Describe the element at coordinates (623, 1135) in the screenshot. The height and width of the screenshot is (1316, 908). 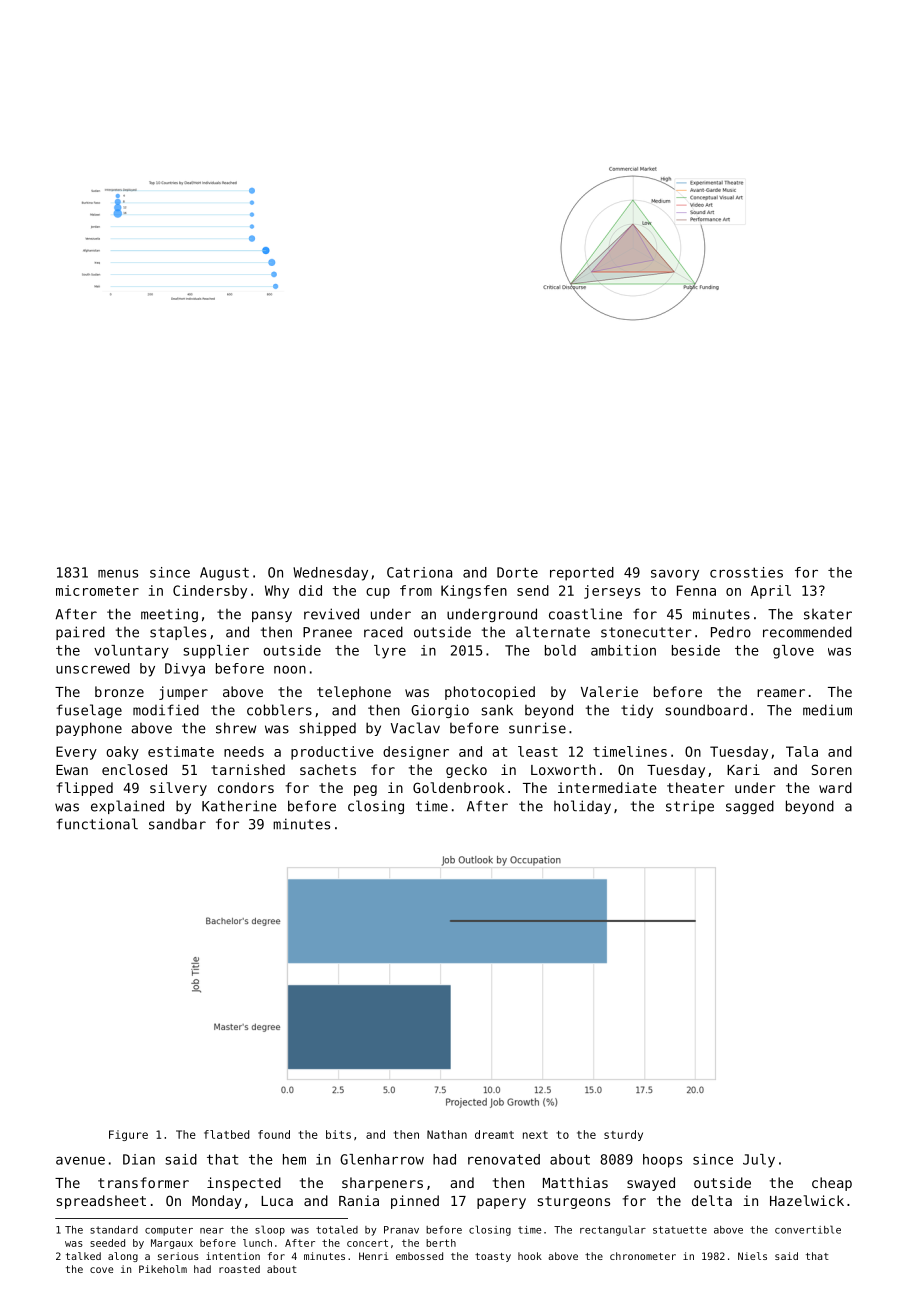
I see `sturdy` at that location.
